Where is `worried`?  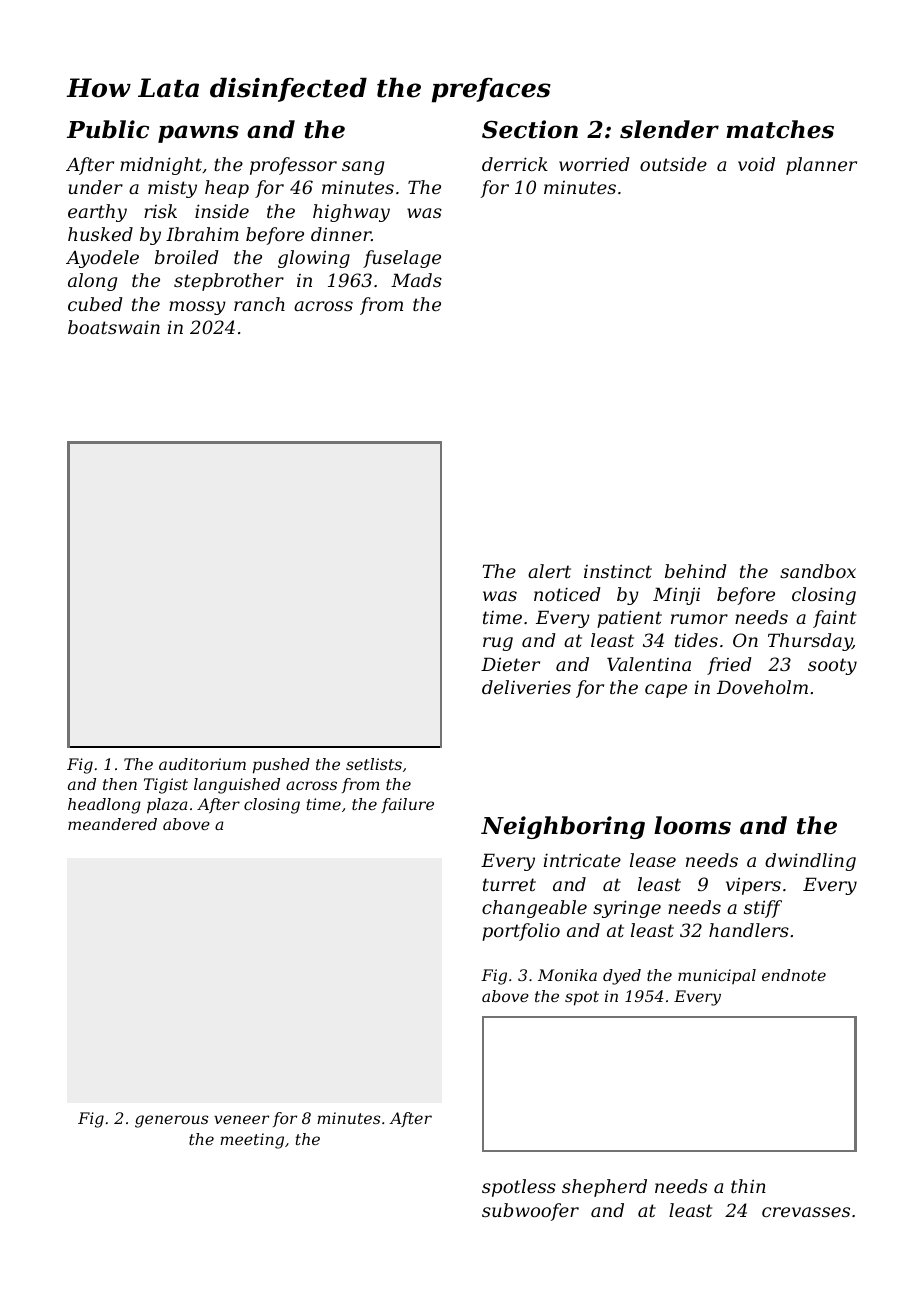
worried is located at coordinates (594, 164).
